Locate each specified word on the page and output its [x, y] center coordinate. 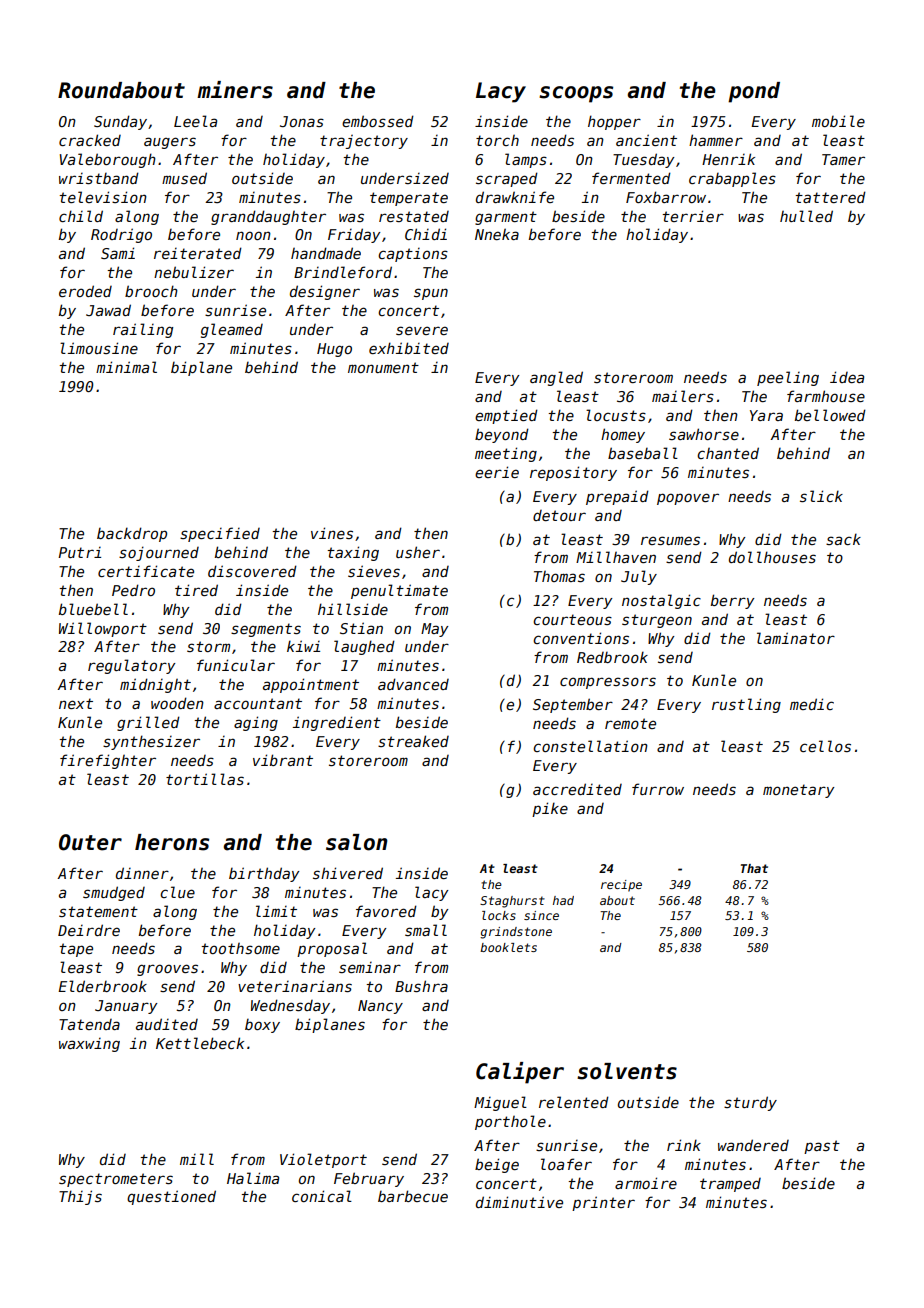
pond [754, 92]
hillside [353, 609]
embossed [378, 121]
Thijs [80, 1197]
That [754, 868]
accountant [258, 703]
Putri [79, 552]
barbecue [413, 1196]
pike [550, 809]
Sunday [120, 122]
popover [688, 499]
